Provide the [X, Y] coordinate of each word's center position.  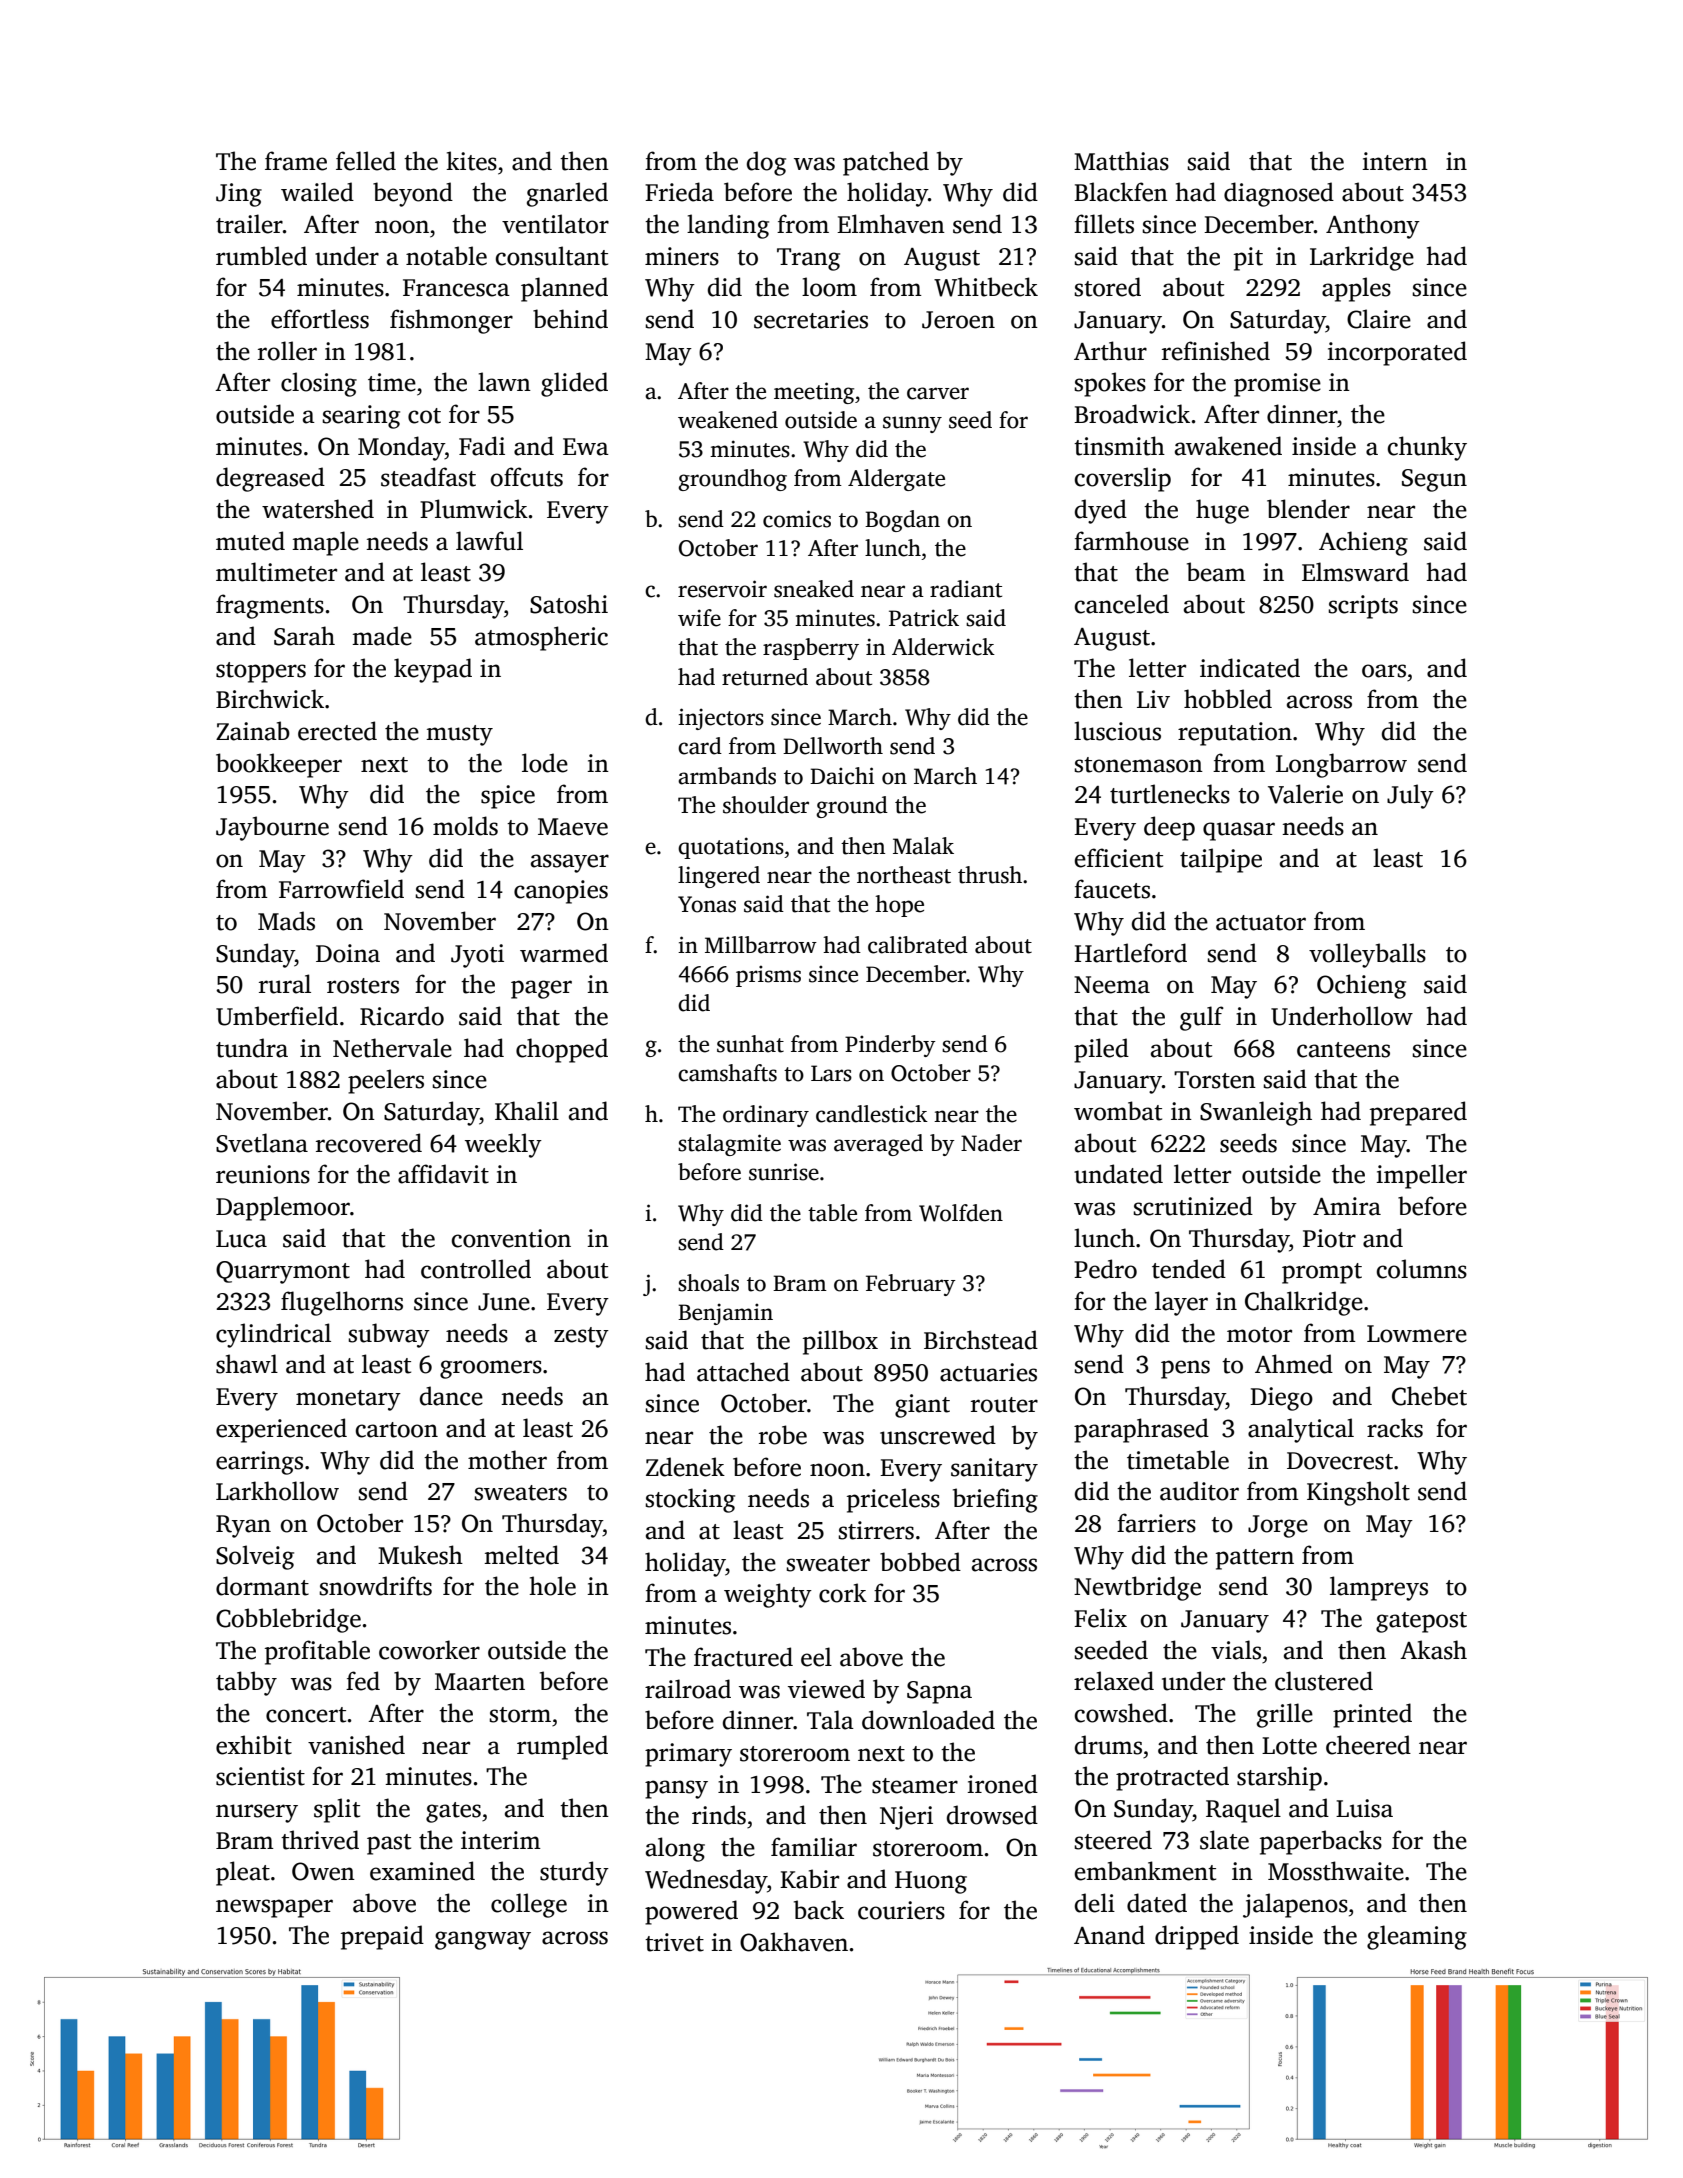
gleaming [1417, 1937]
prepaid [382, 1937]
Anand [1109, 1935]
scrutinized [1193, 1206]
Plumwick [474, 509]
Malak [923, 846]
